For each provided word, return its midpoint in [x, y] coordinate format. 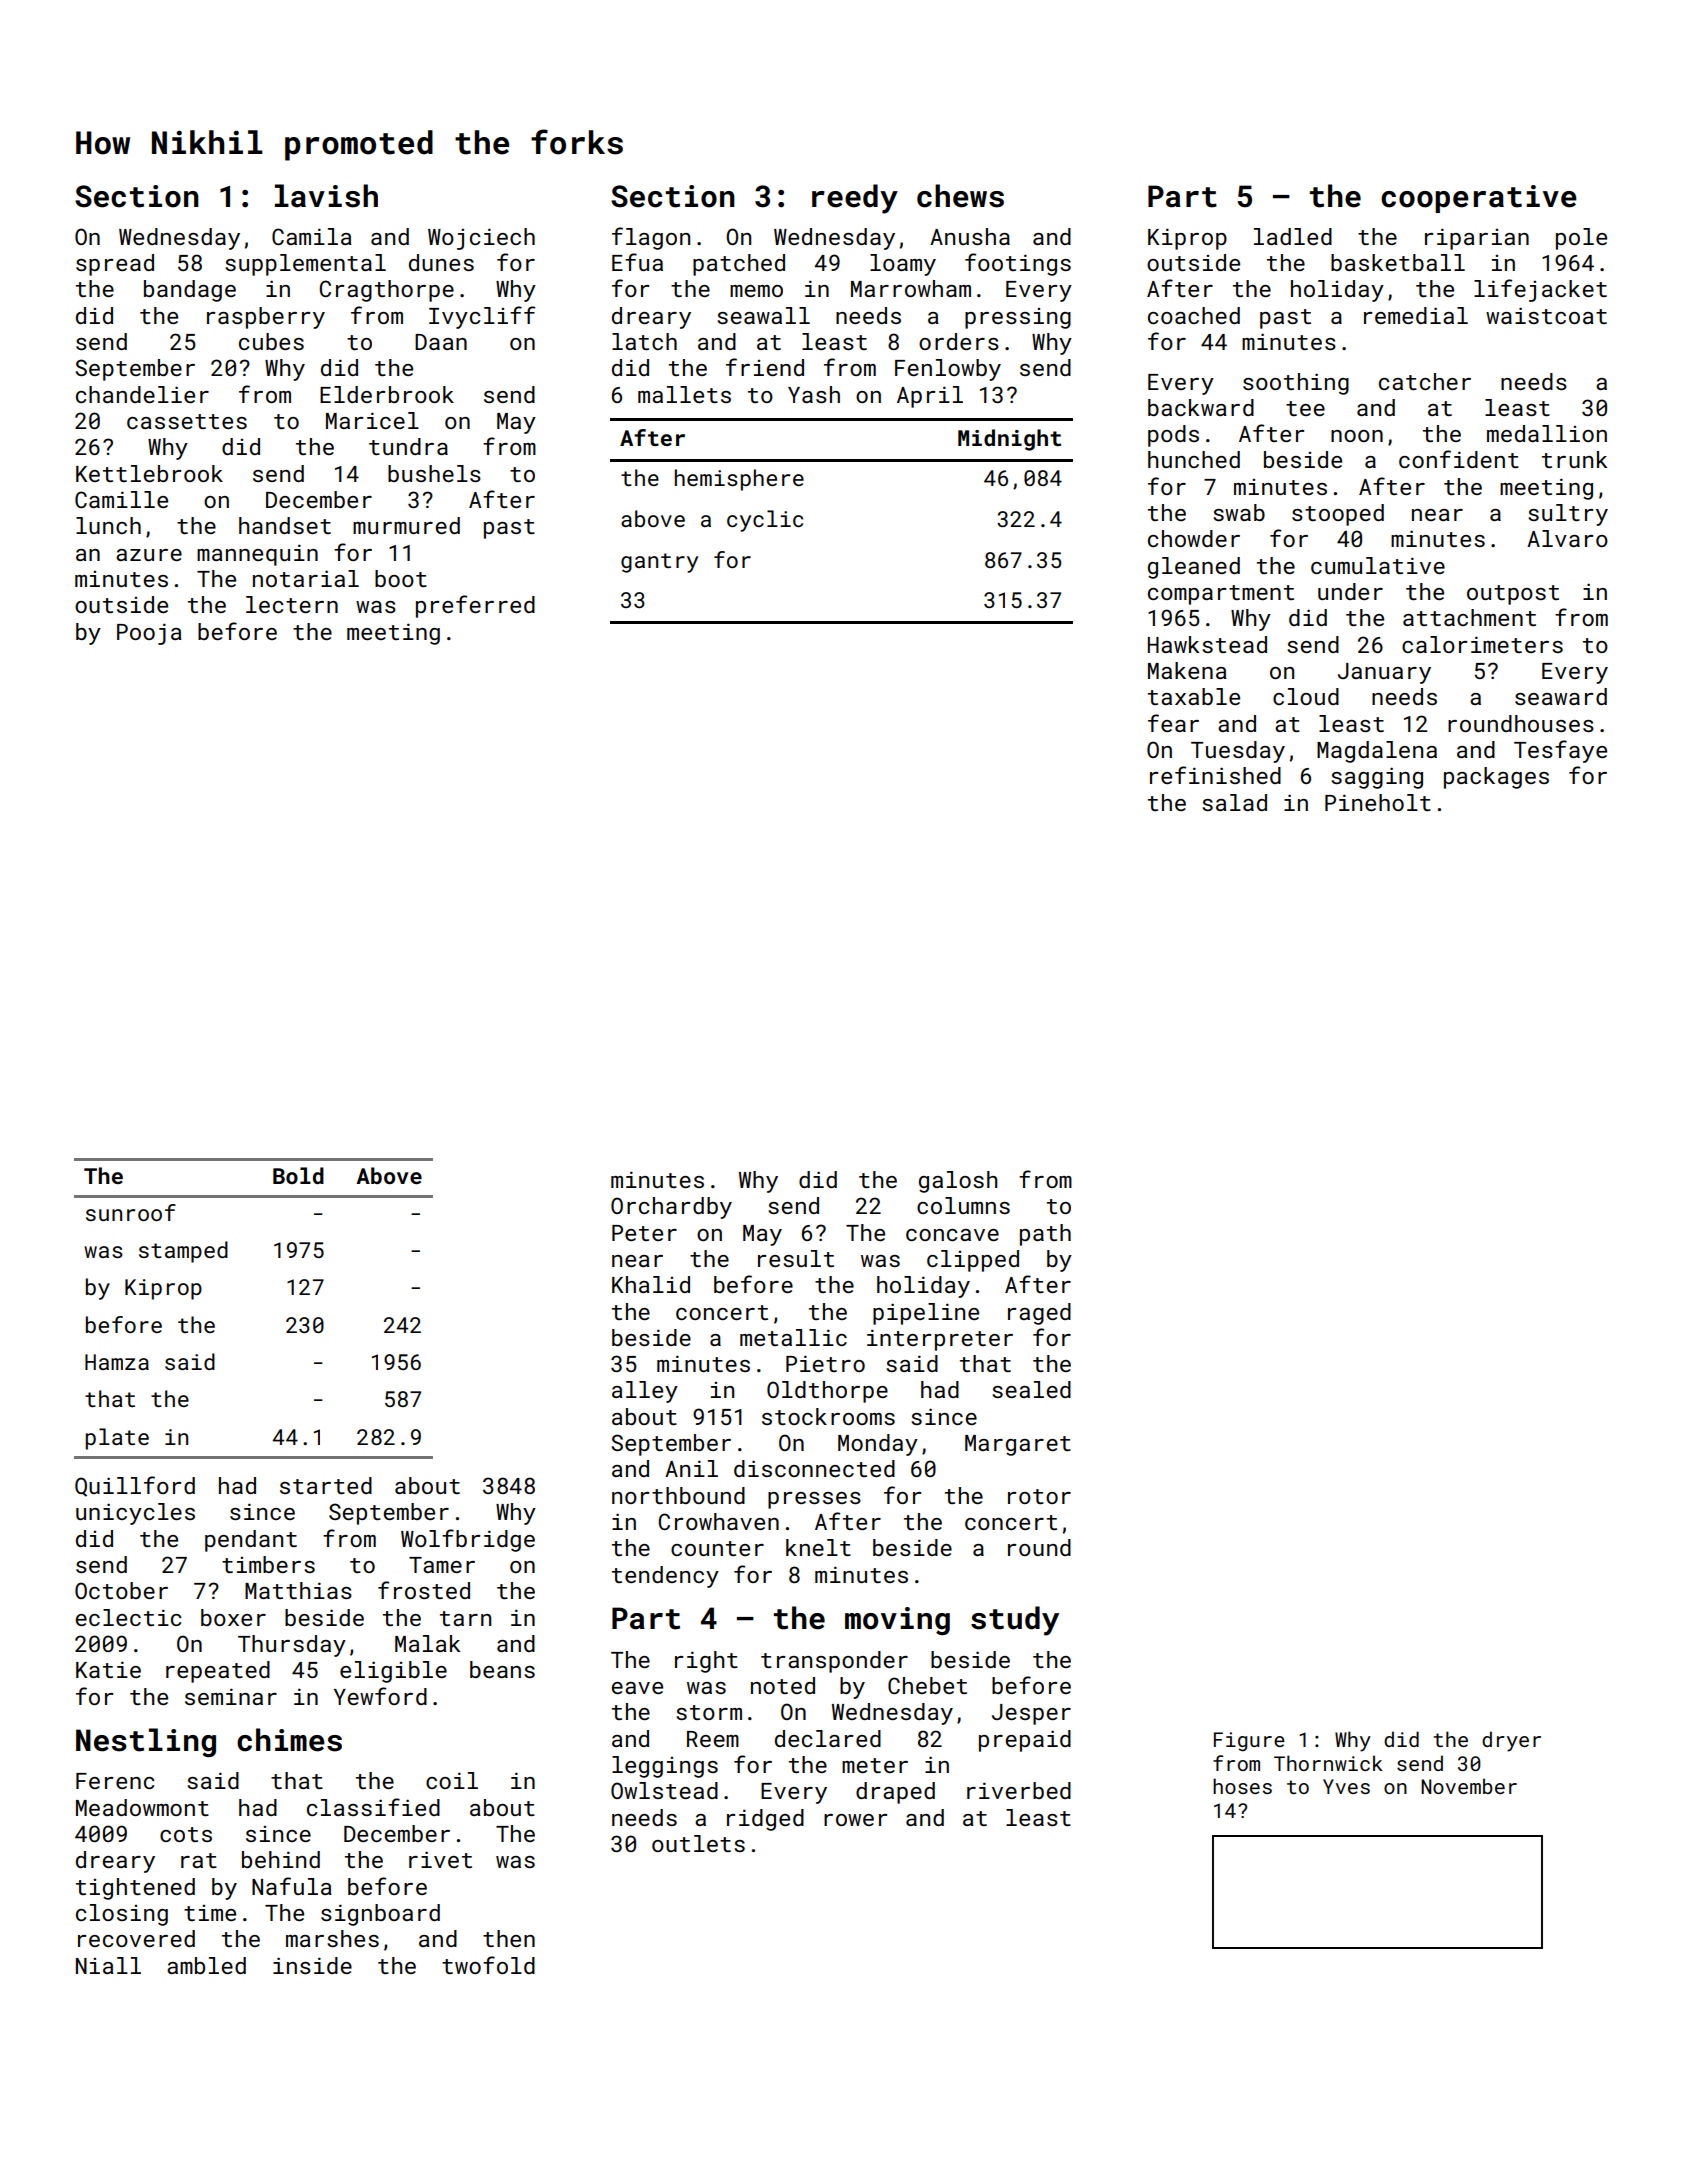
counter [717, 1548]
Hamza [117, 1362]
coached [1194, 315]
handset [285, 525]
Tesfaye [1560, 751]
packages [1496, 778]
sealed [1031, 1389]
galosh [958, 1182]
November [1469, 1786]
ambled [206, 1965]
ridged [765, 1820]
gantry [659, 563]
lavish [326, 196]
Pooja [149, 634]
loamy [903, 265]
